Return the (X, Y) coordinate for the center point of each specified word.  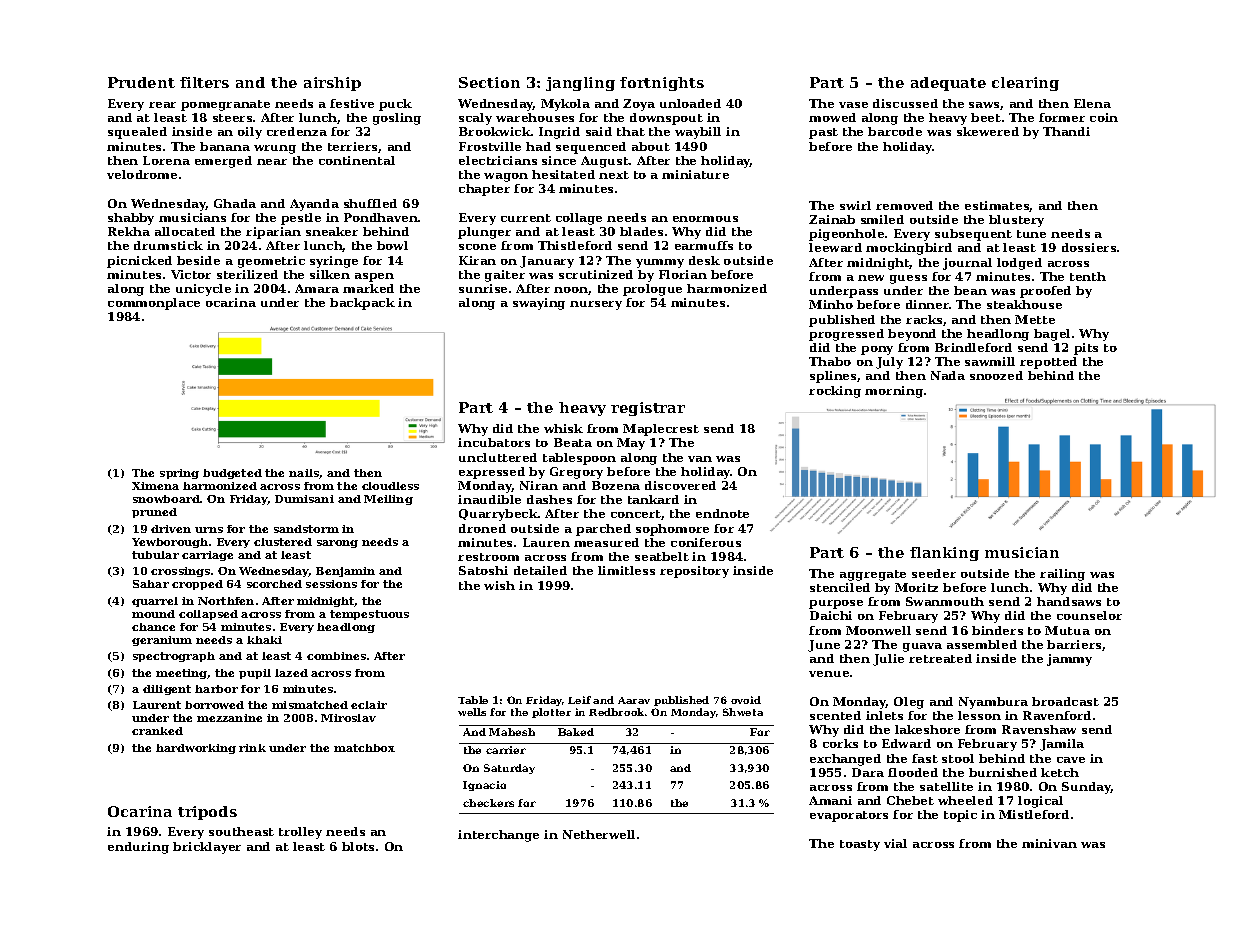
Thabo (830, 361)
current (526, 218)
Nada (948, 375)
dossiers (1089, 247)
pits (1086, 349)
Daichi (831, 615)
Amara (317, 288)
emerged (223, 162)
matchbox (364, 748)
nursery (596, 305)
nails (304, 474)
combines (336, 656)
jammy (1069, 660)
